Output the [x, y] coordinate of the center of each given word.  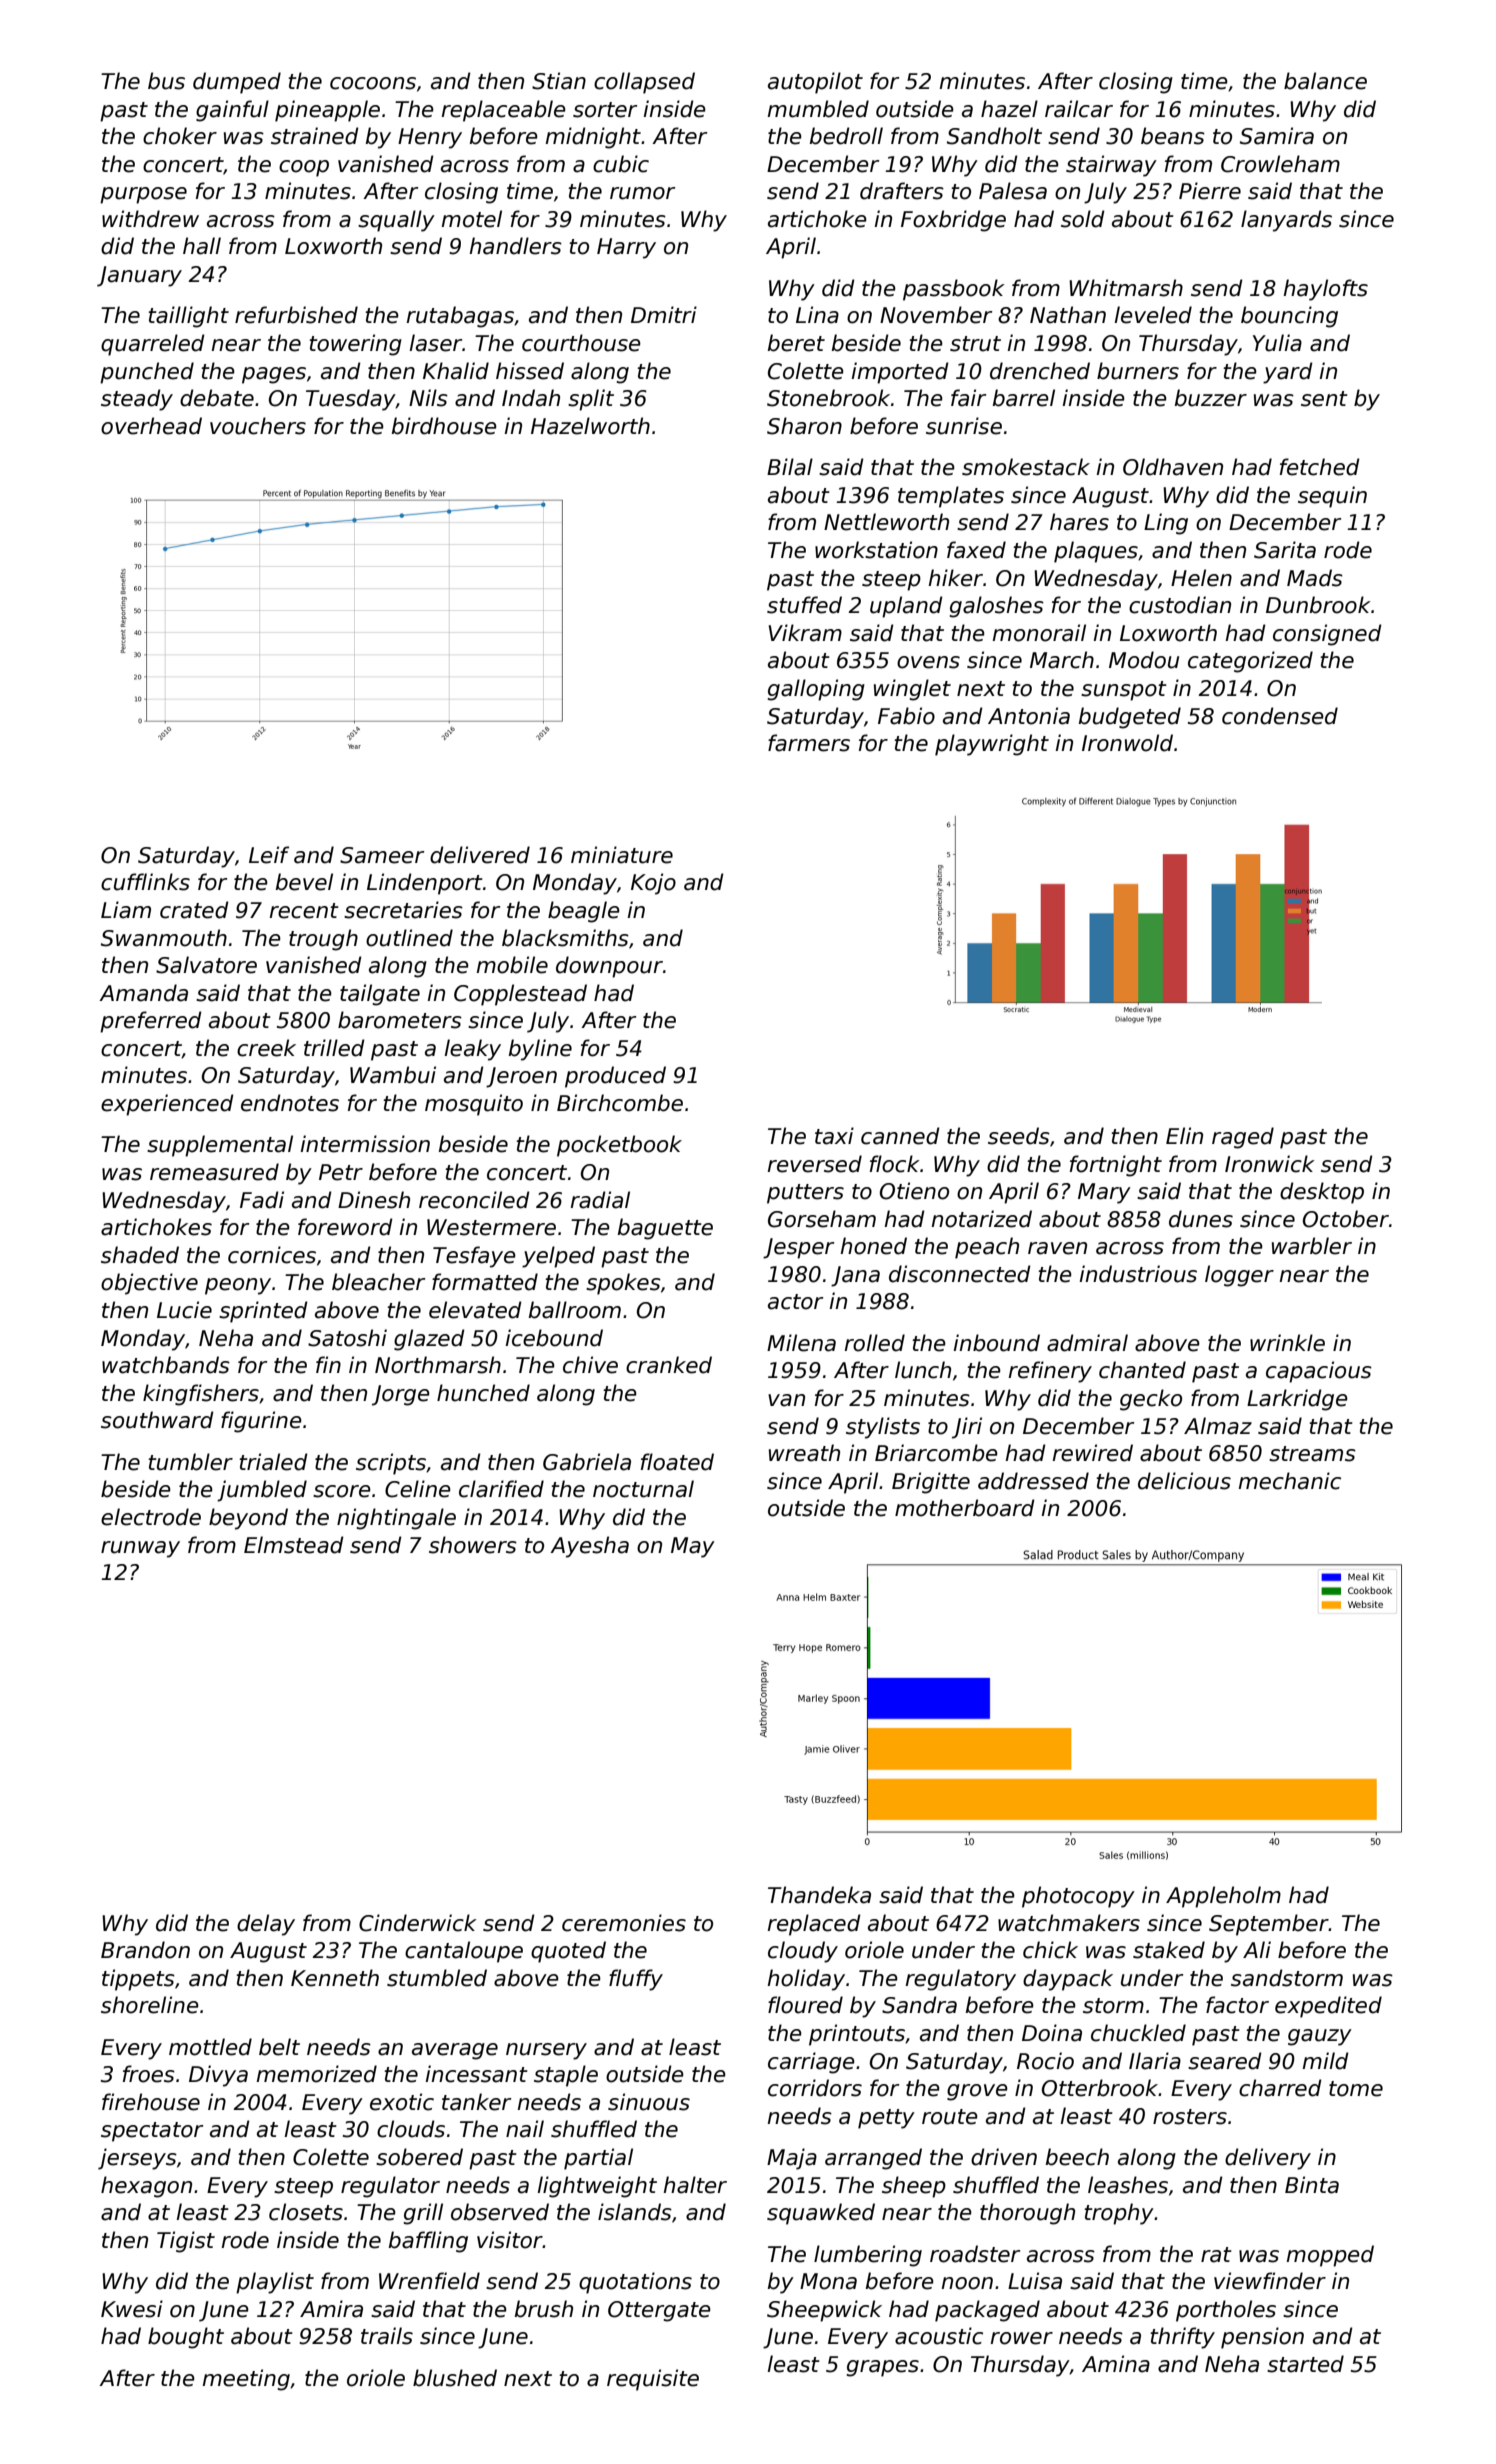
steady [137, 400]
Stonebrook [828, 398]
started [1305, 2364]
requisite [653, 2380]
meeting [246, 2380]
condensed [1280, 716]
